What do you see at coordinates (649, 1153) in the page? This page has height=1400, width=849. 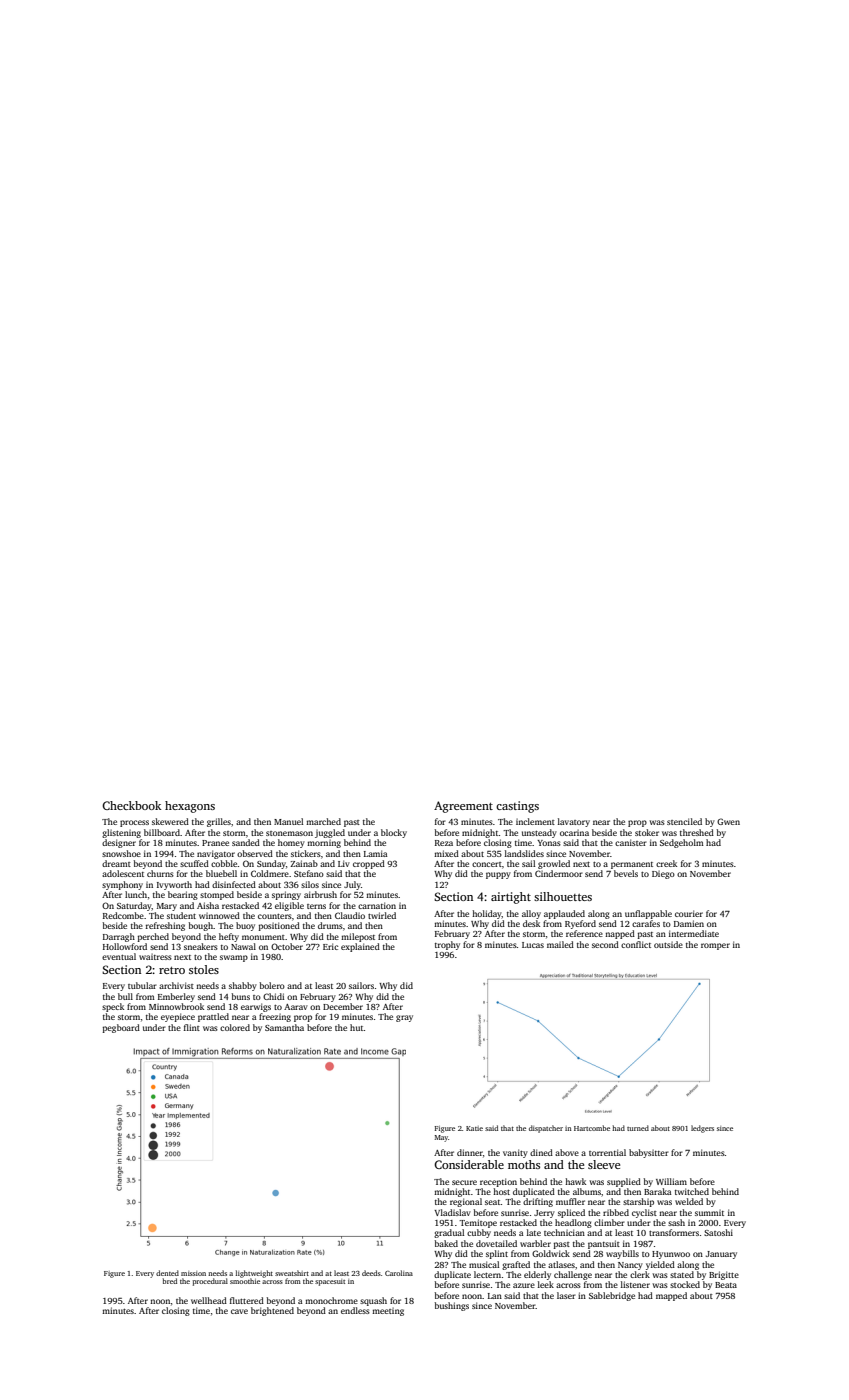 I see `babysitter` at bounding box center [649, 1153].
